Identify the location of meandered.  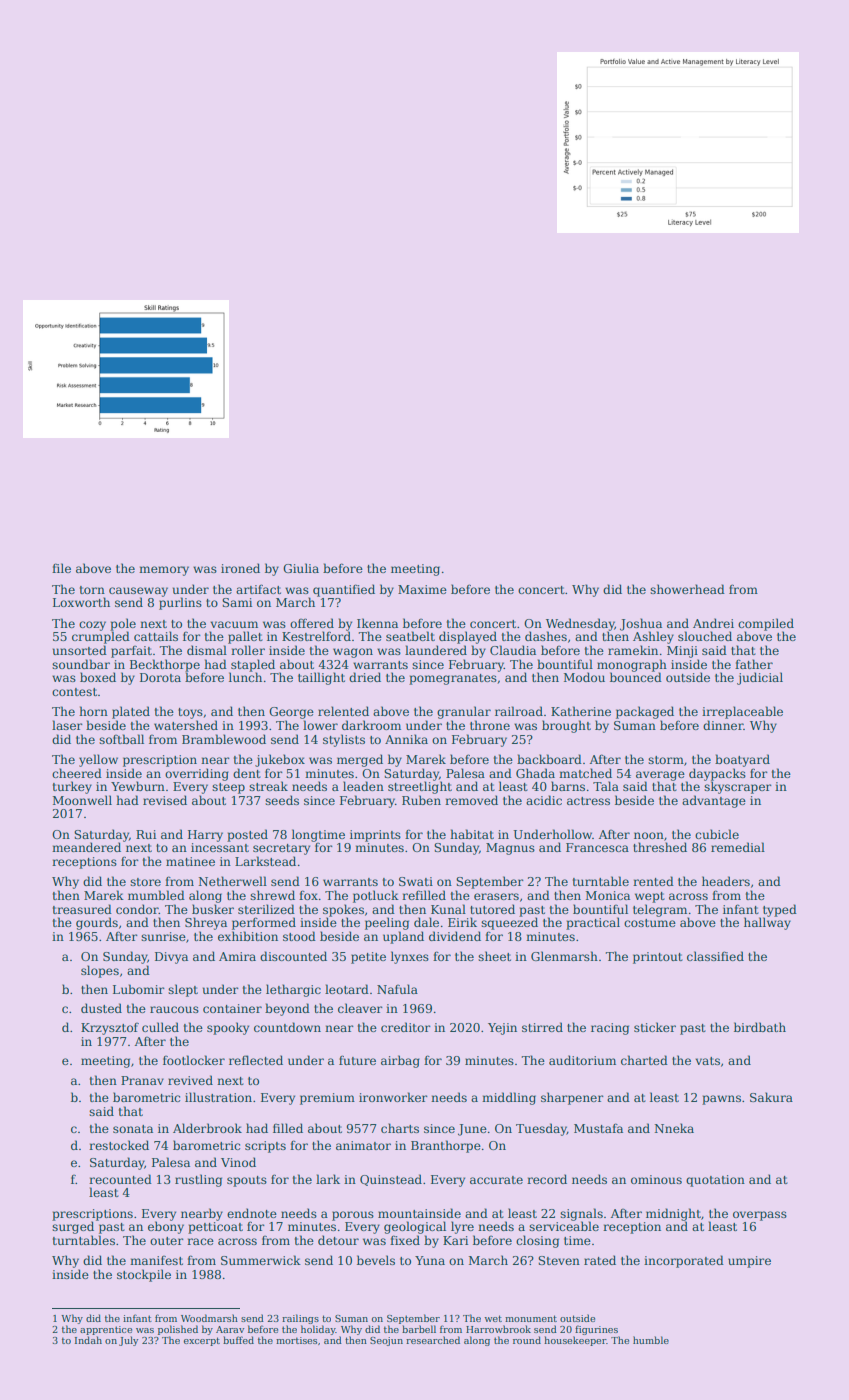
(86, 847).
